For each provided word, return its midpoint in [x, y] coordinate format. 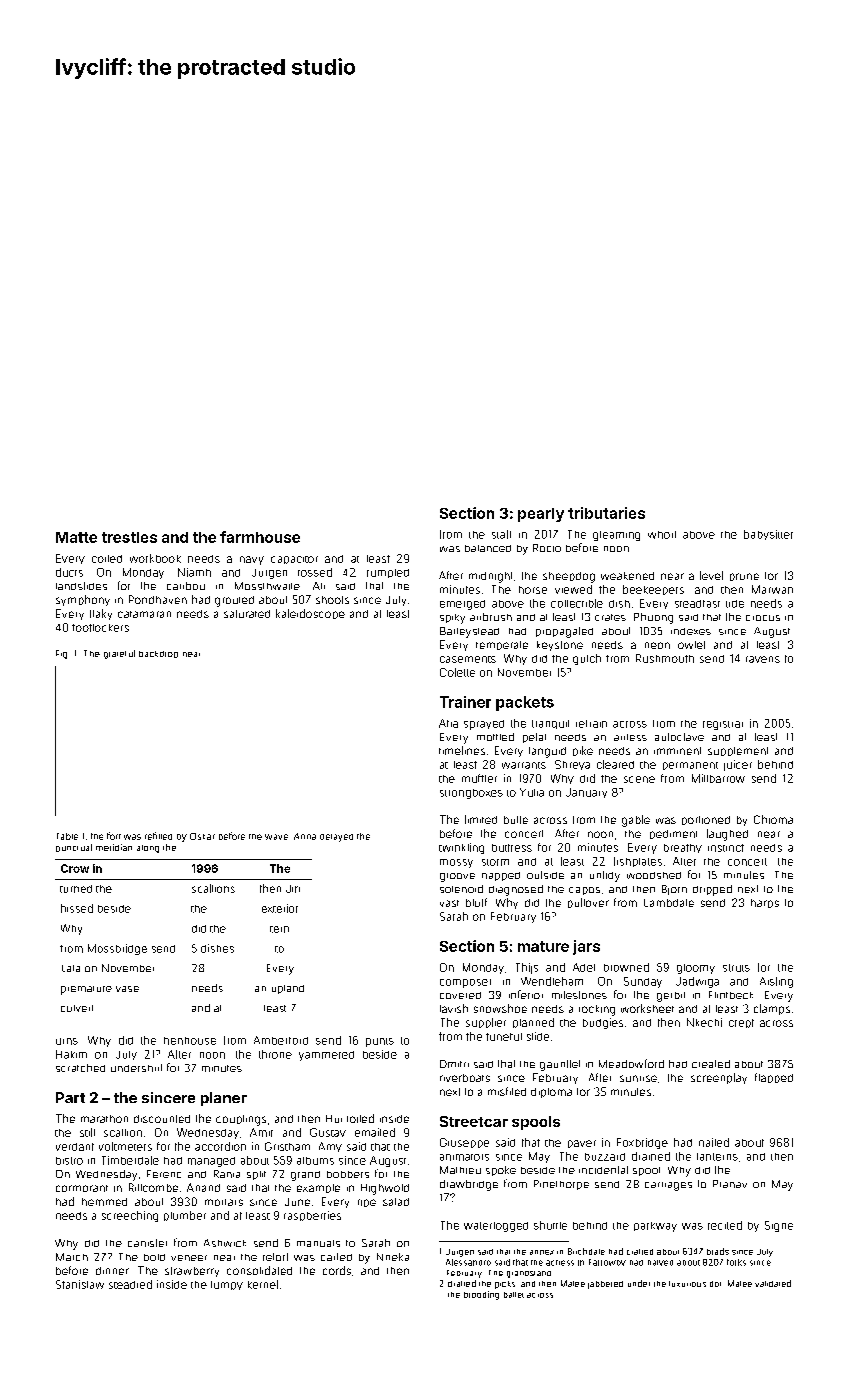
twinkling [461, 848]
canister [147, 1243]
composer [465, 983]
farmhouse [260, 537]
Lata [71, 968]
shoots [332, 600]
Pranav [730, 1184]
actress [560, 1263]
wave [276, 837]
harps [765, 903]
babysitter [768, 535]
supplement [738, 751]
